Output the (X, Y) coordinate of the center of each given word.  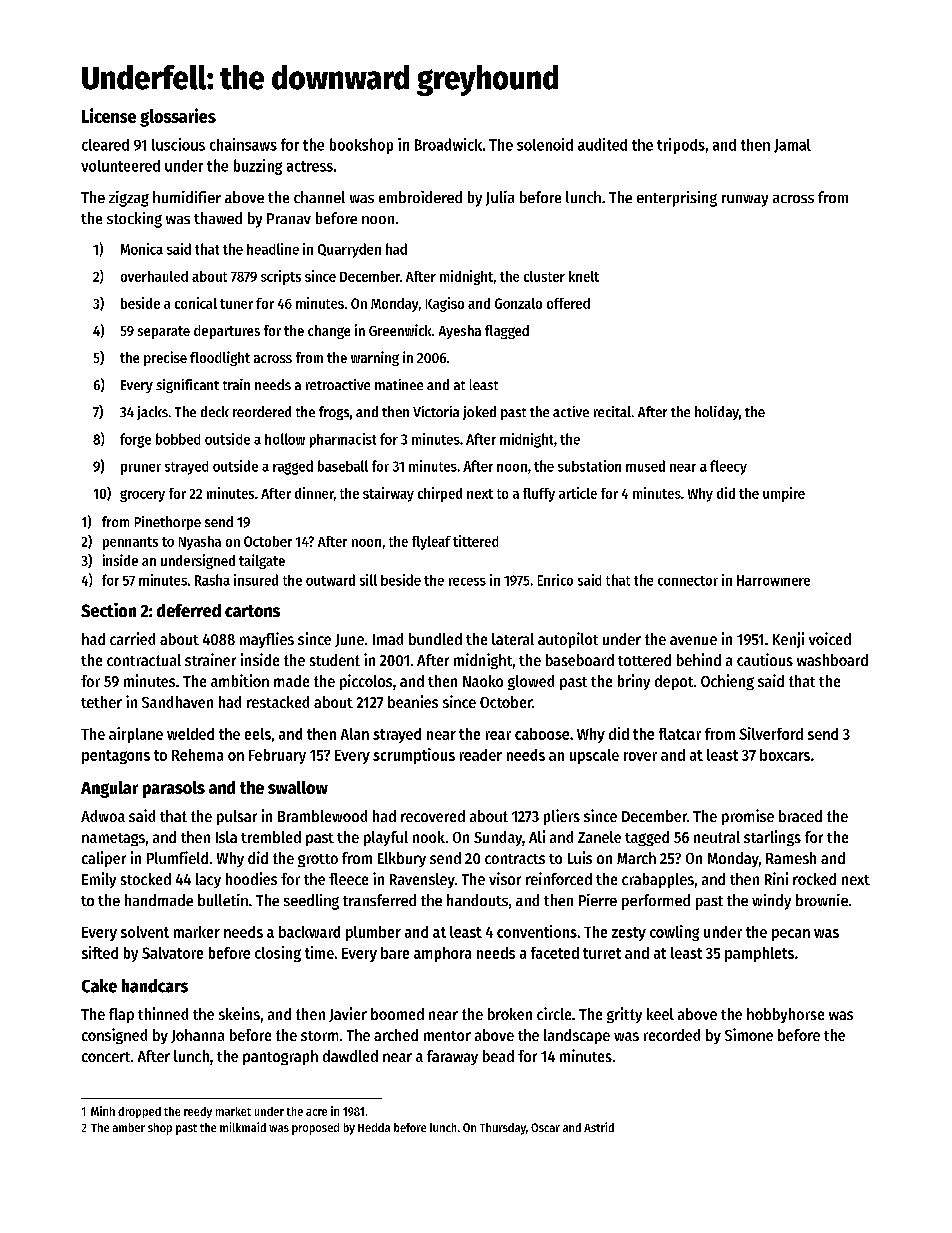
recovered (433, 816)
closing (278, 954)
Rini (776, 878)
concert (106, 1057)
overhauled (154, 276)
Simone (749, 1034)
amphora (442, 954)
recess (467, 582)
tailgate (262, 561)
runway (745, 201)
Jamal (792, 146)
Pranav (289, 218)
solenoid (545, 144)
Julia (500, 198)
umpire (784, 494)
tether (101, 702)
